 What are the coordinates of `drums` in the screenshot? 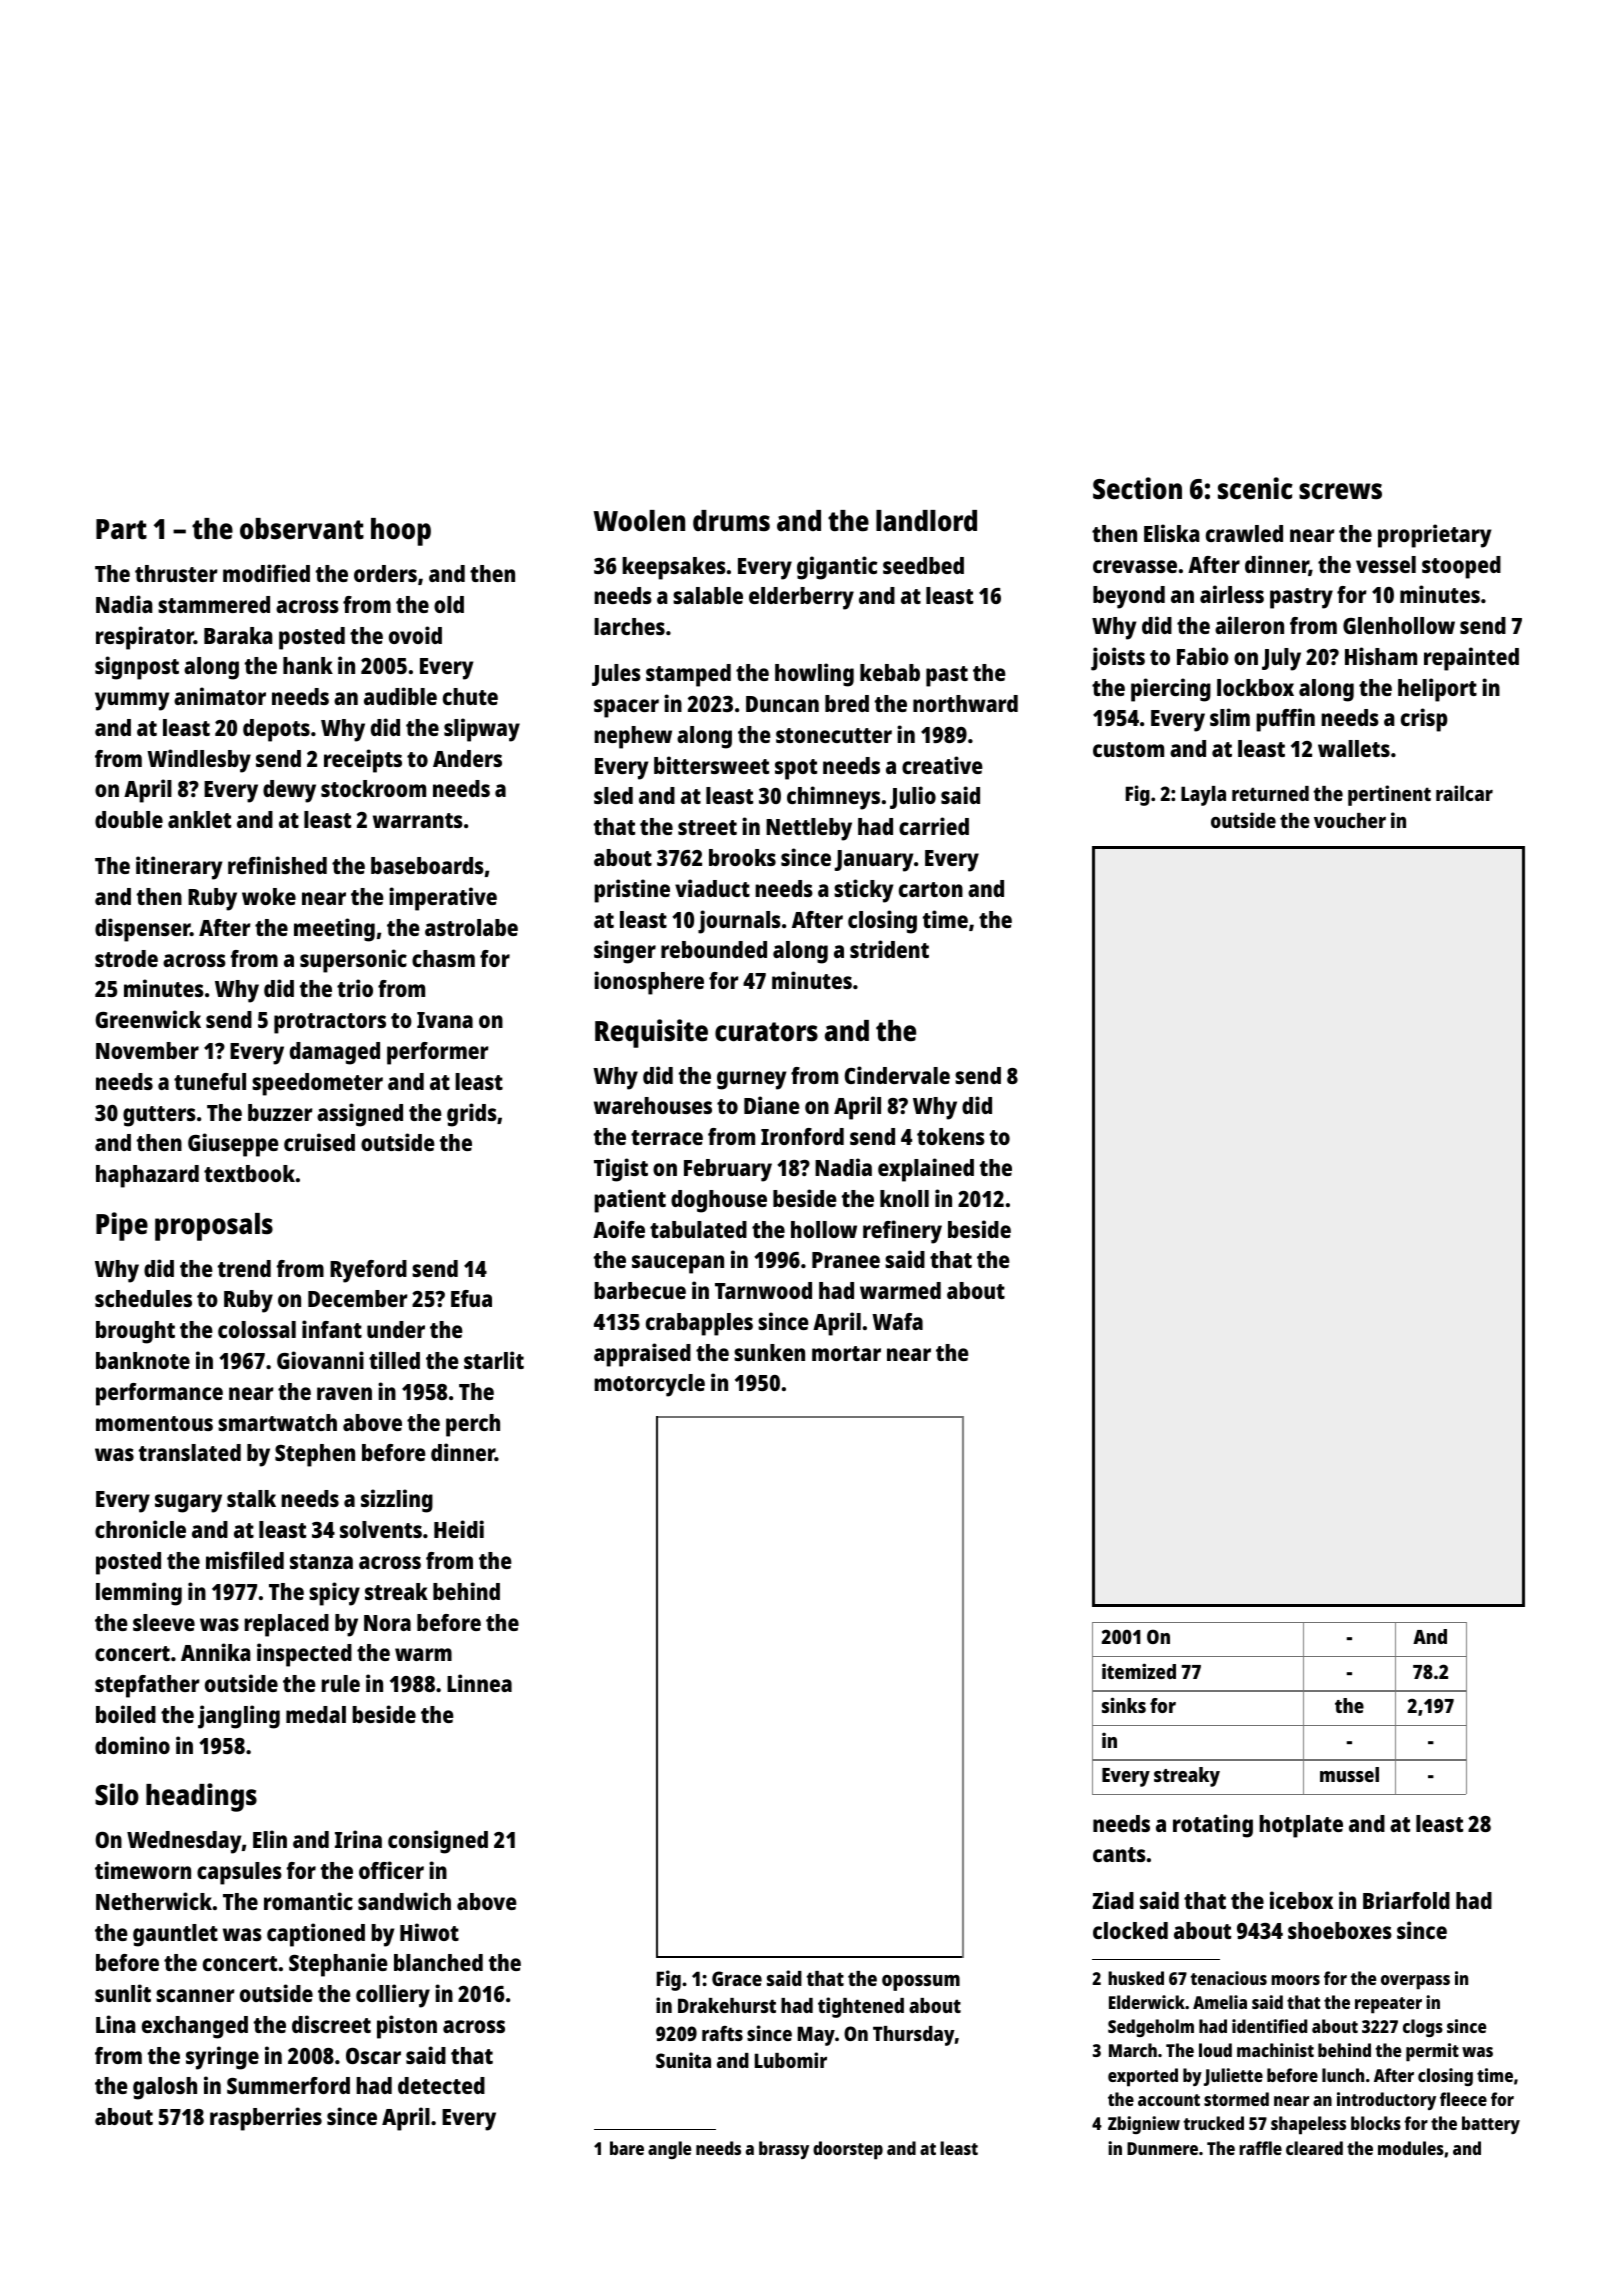 It's located at (731, 521).
